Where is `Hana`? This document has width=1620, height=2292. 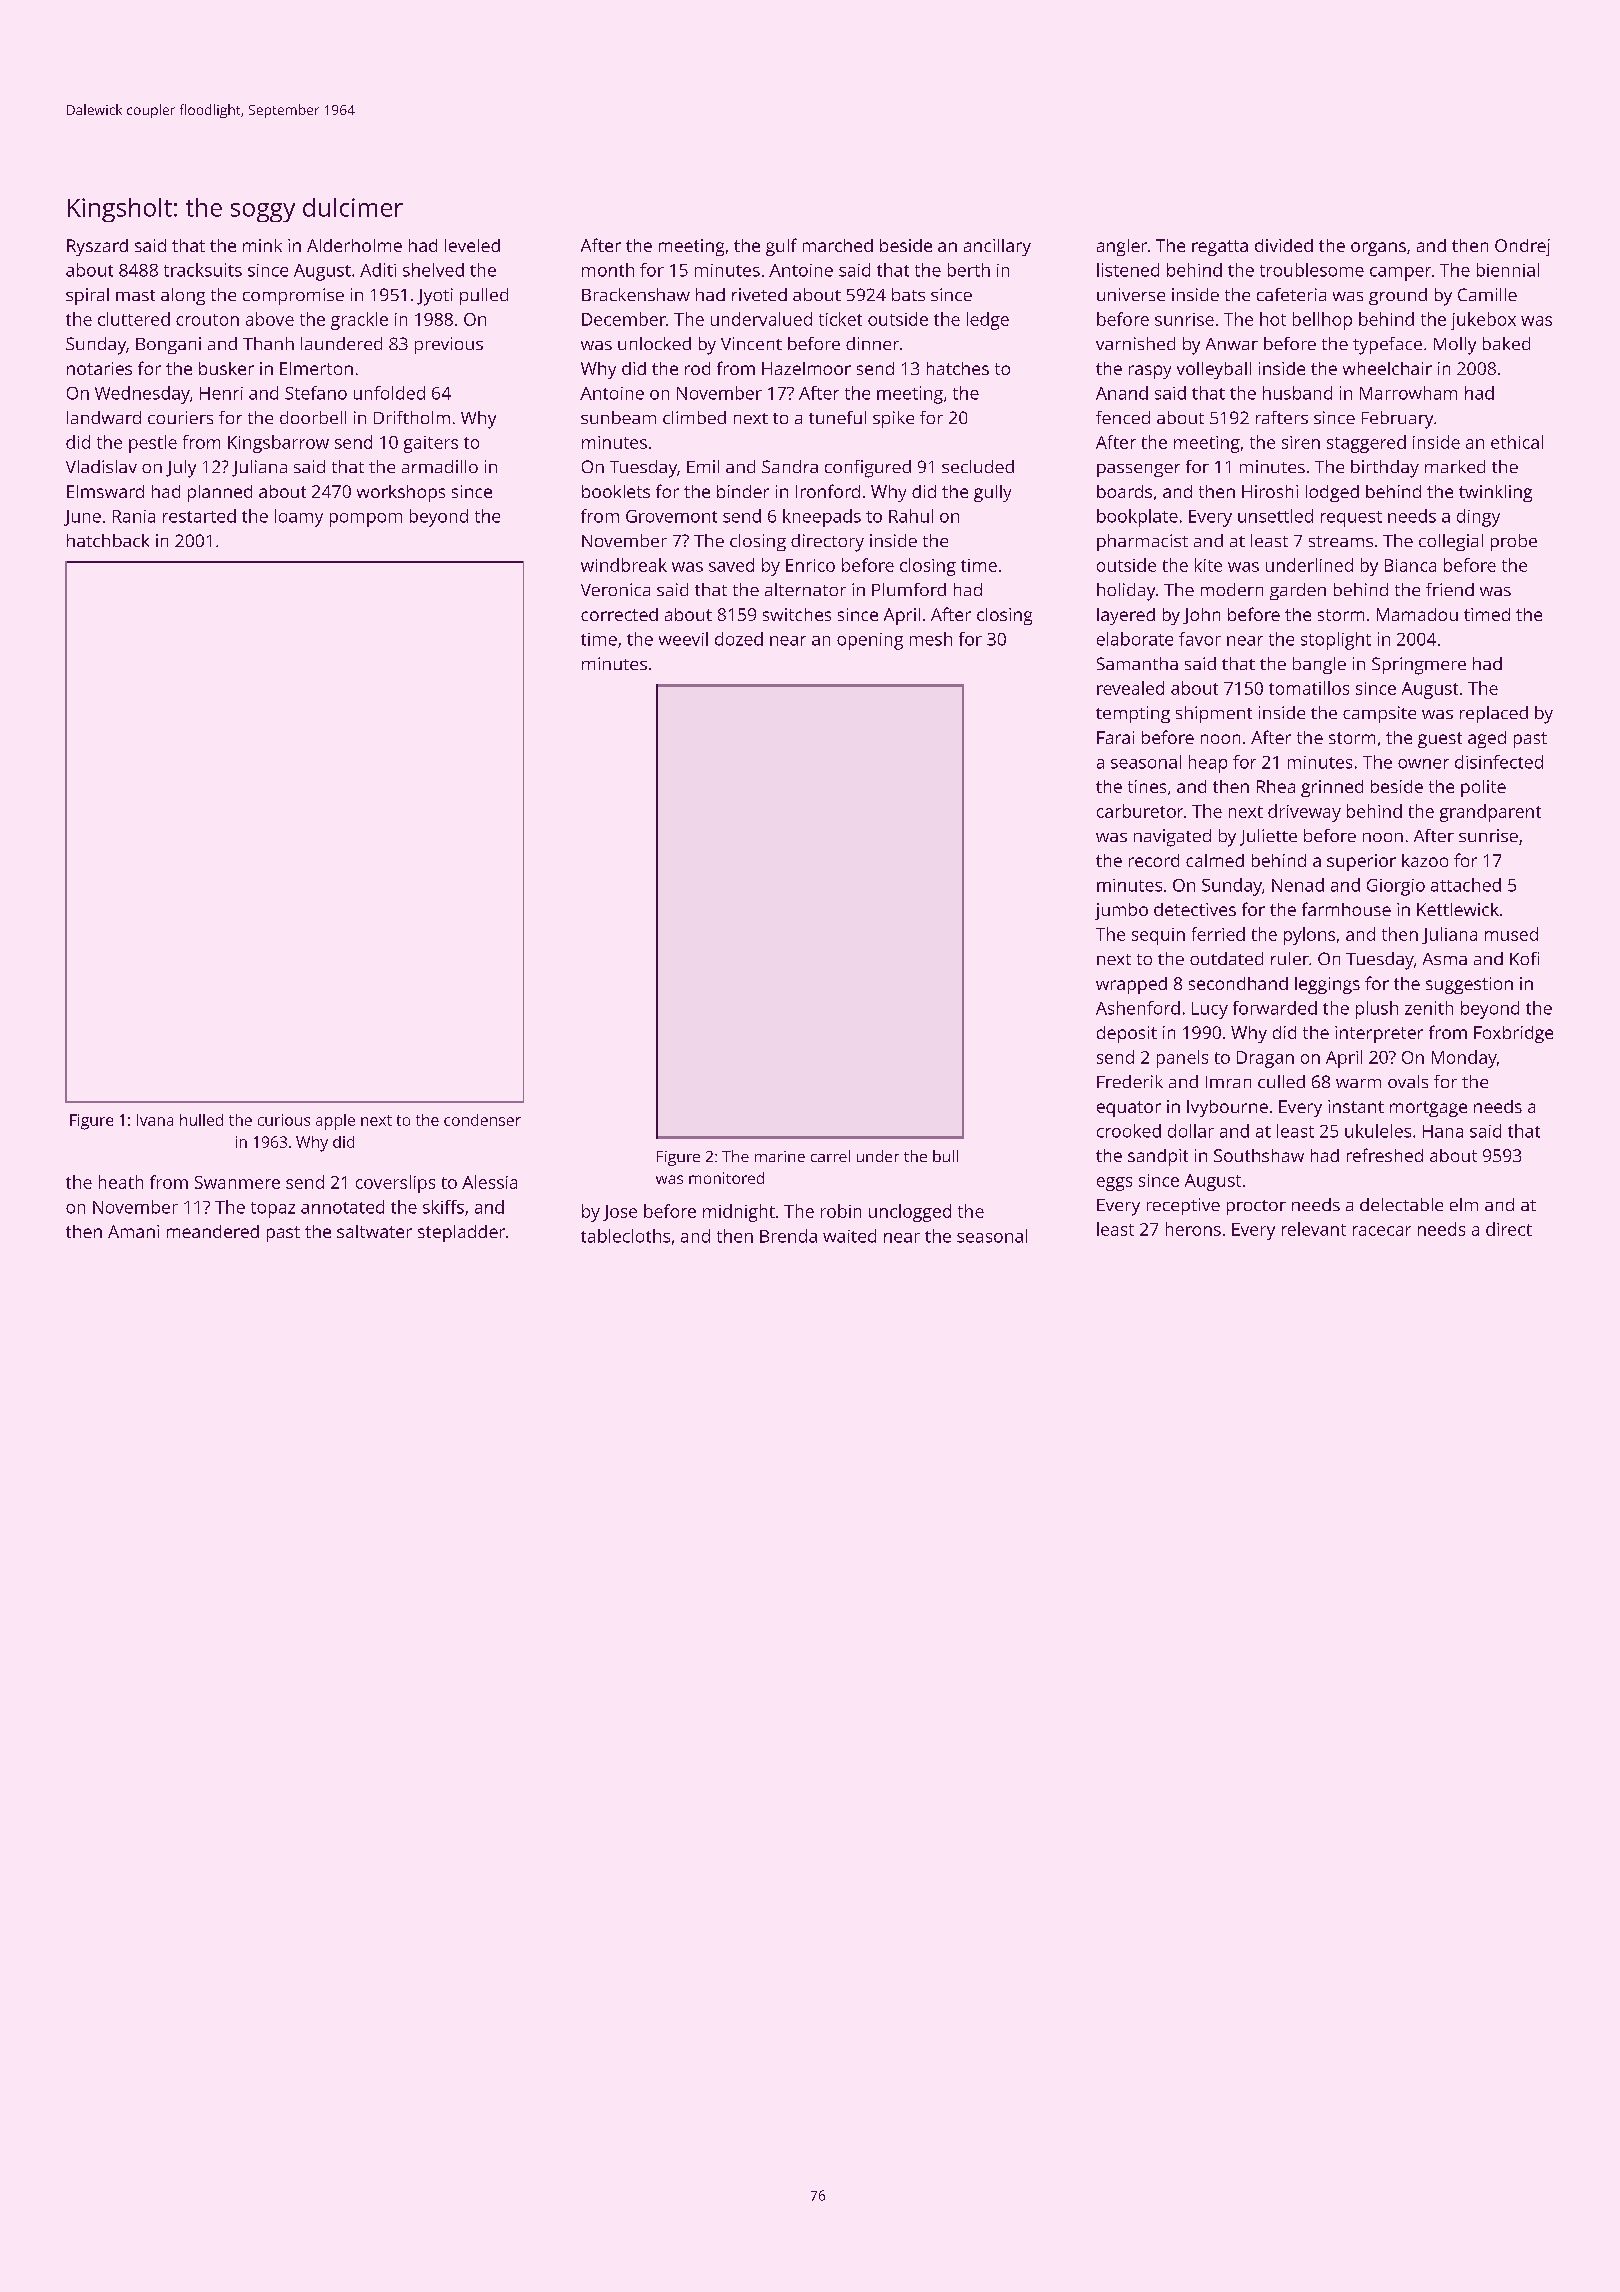 Hana is located at coordinates (1443, 1131).
